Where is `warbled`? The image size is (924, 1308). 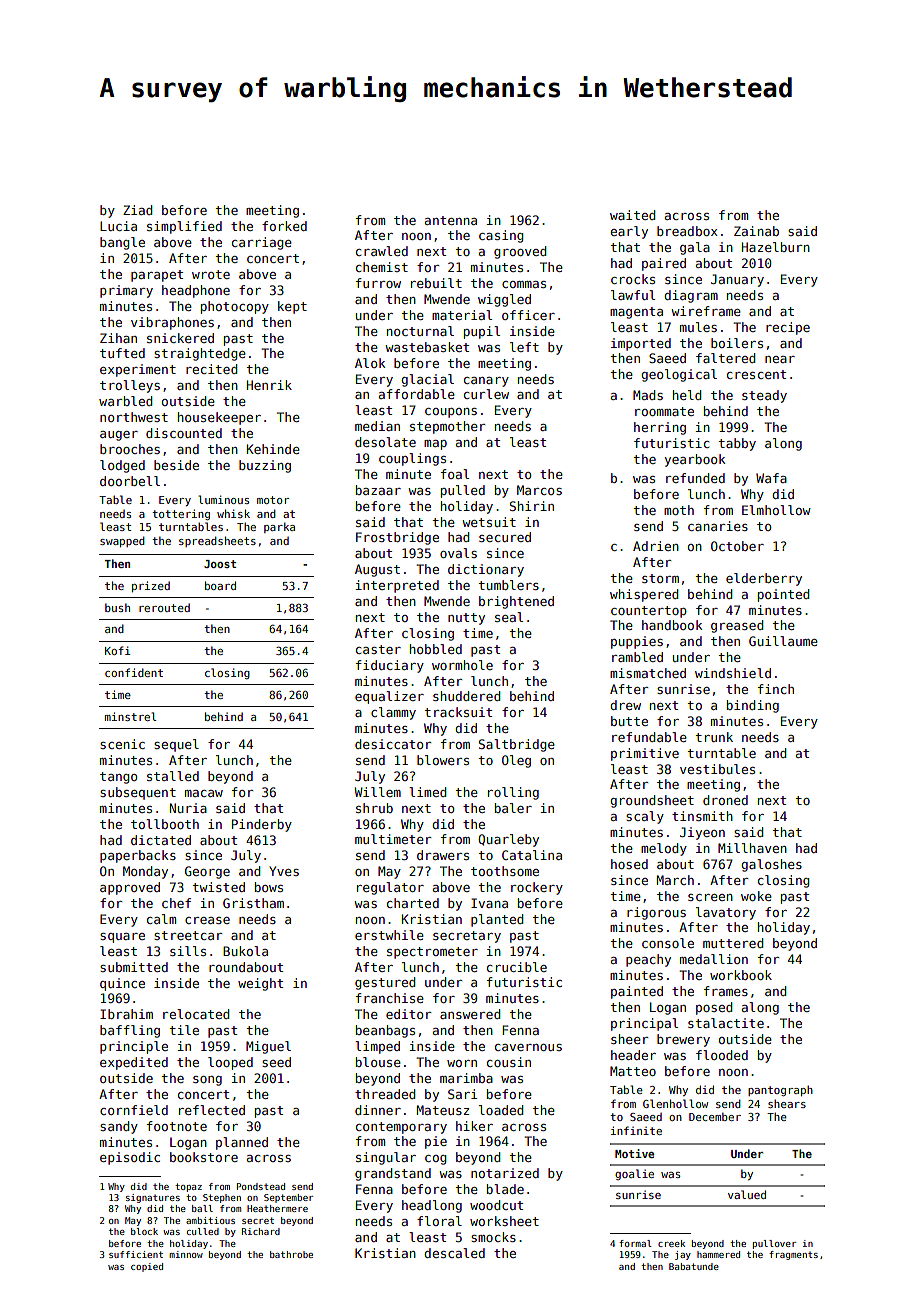
warbled is located at coordinates (126, 401).
